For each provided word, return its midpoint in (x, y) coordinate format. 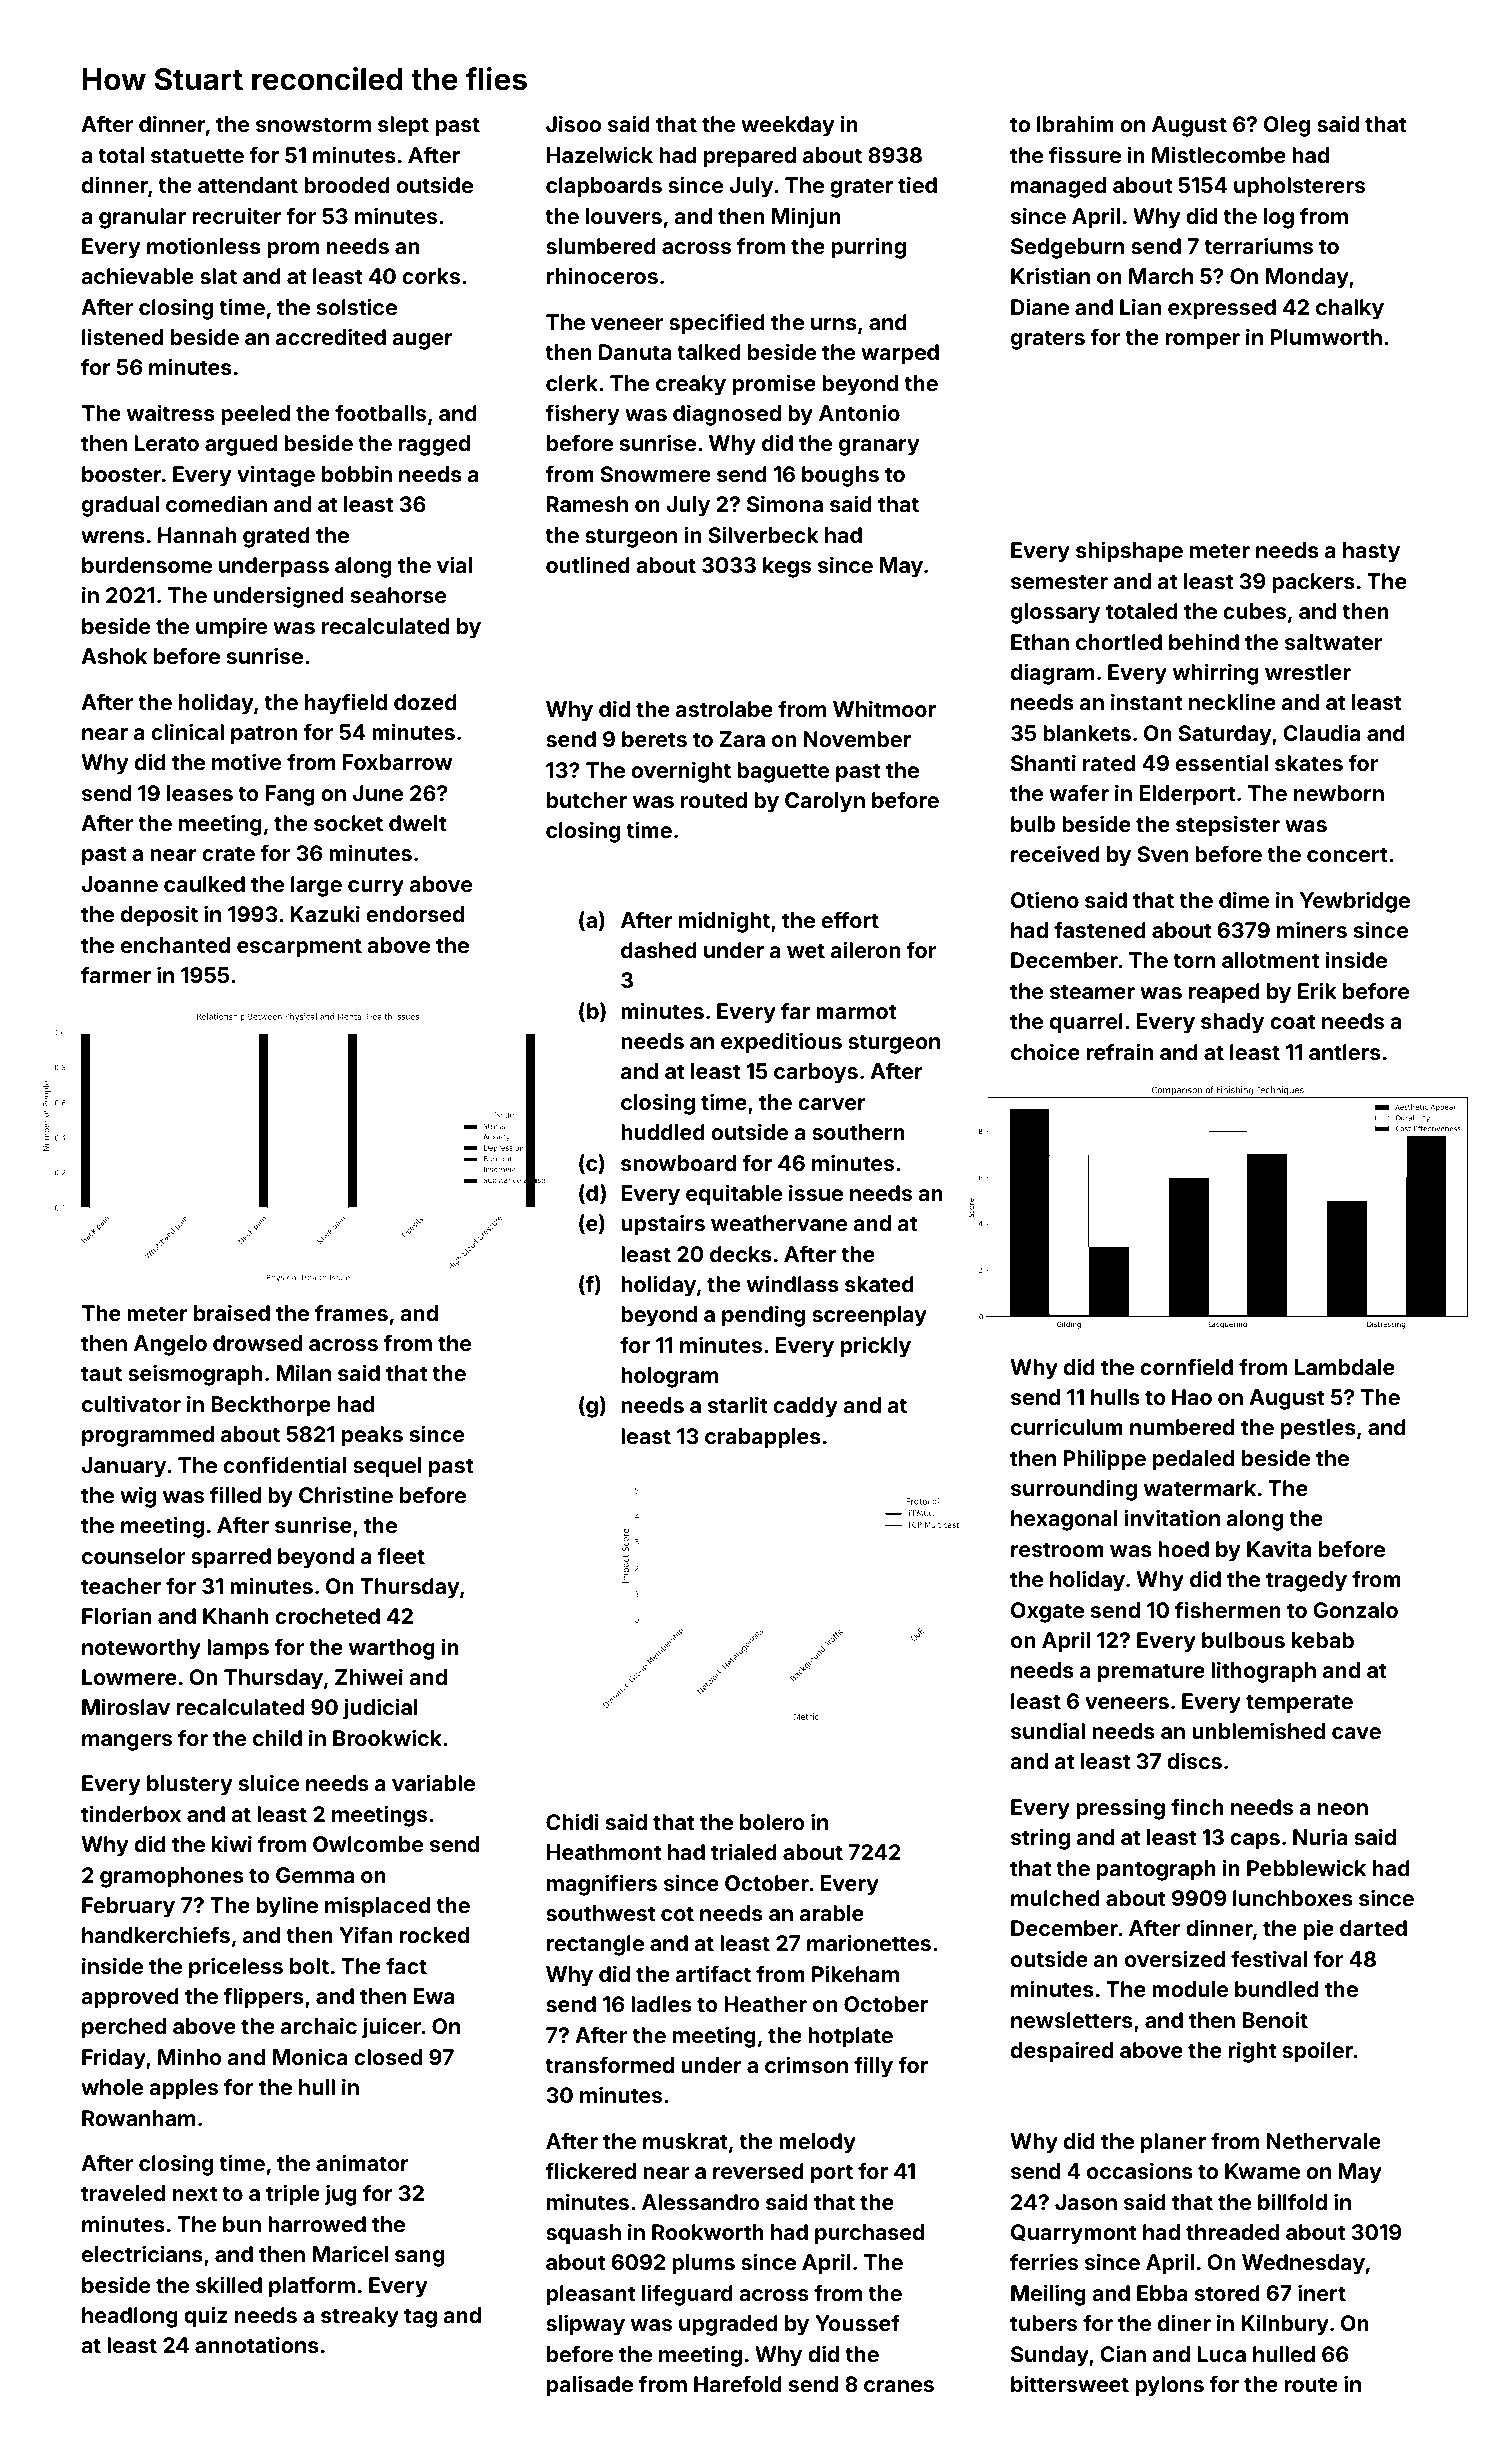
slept (403, 126)
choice (1045, 1051)
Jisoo (573, 123)
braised (232, 1312)
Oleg (1287, 126)
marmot (856, 1011)
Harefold (738, 2383)
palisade (590, 2386)
